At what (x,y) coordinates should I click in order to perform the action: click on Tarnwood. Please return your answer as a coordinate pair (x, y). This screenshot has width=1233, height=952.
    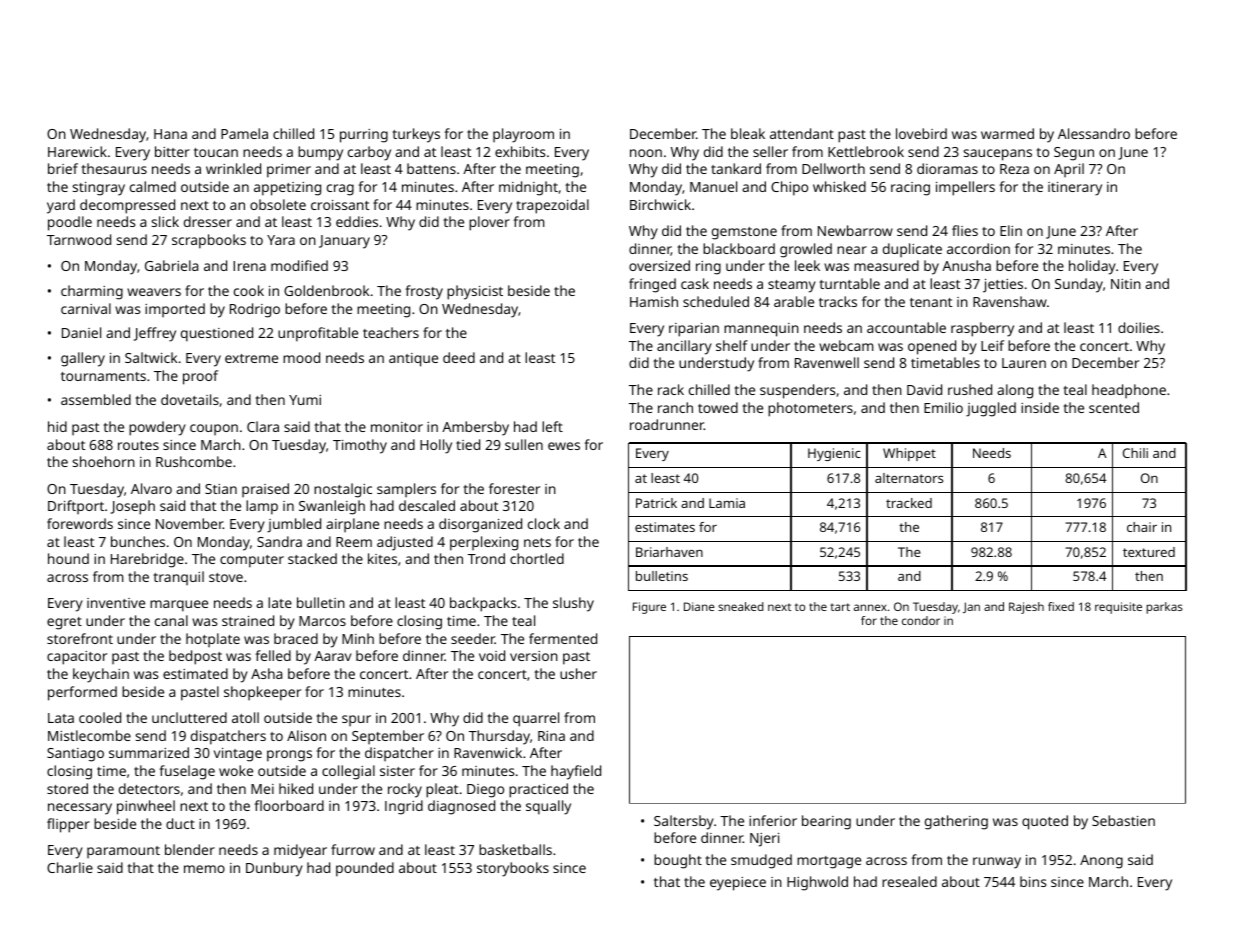
    Looking at the image, I should click on (79, 239).
